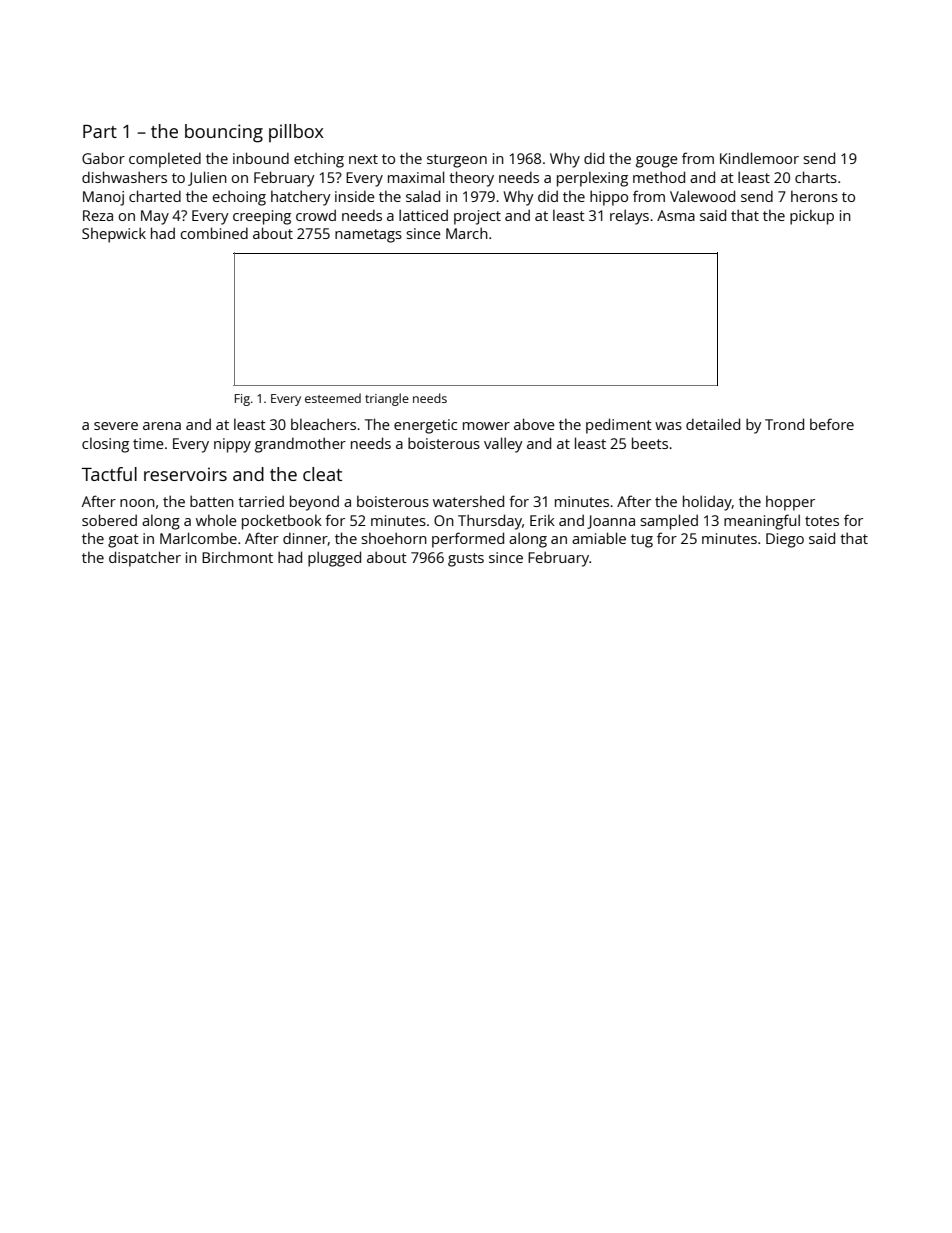 The width and height of the document is (952, 1233). Describe the element at coordinates (387, 399) in the document. I see `triangle` at that location.
